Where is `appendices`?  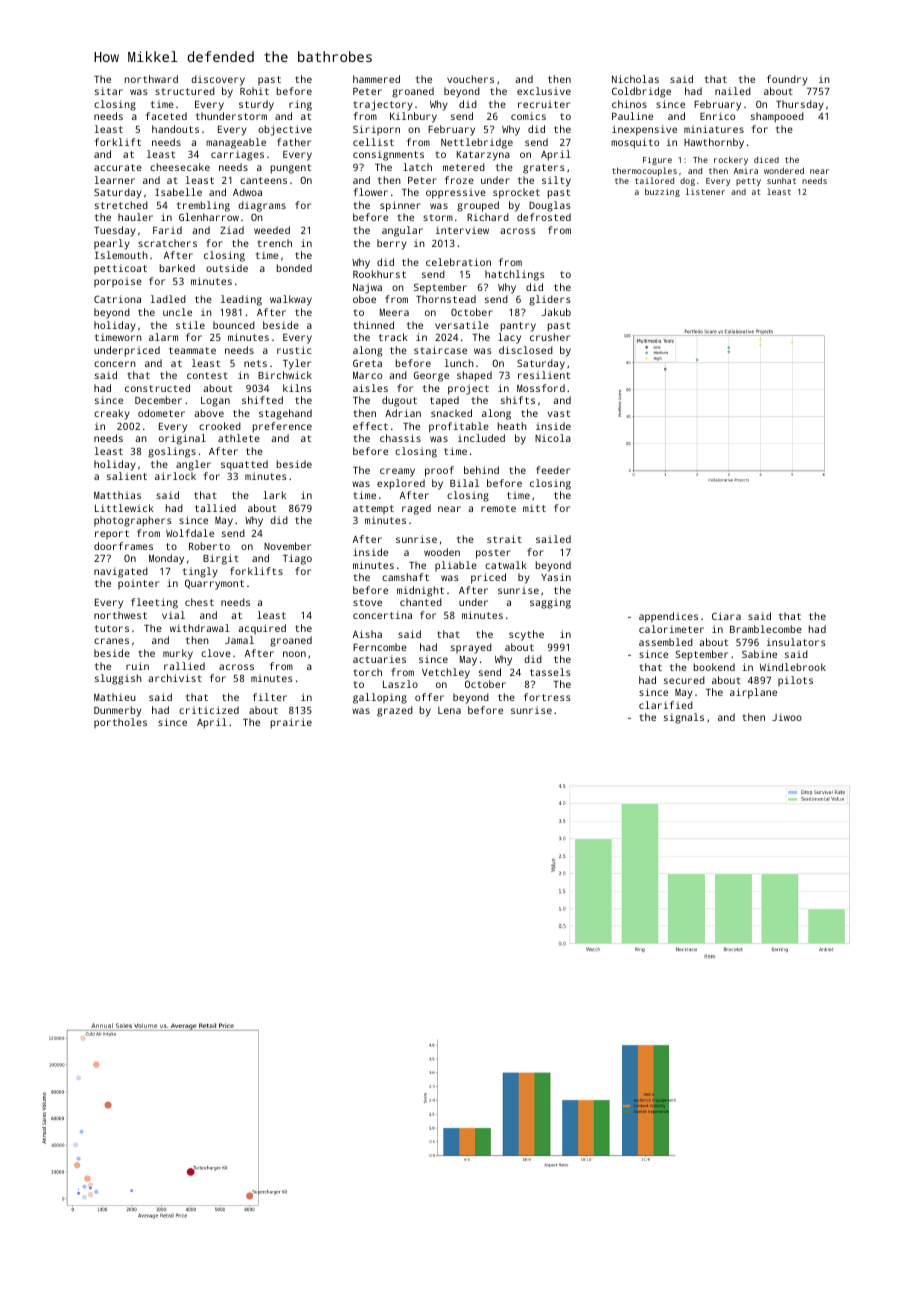 appendices is located at coordinates (668, 617).
